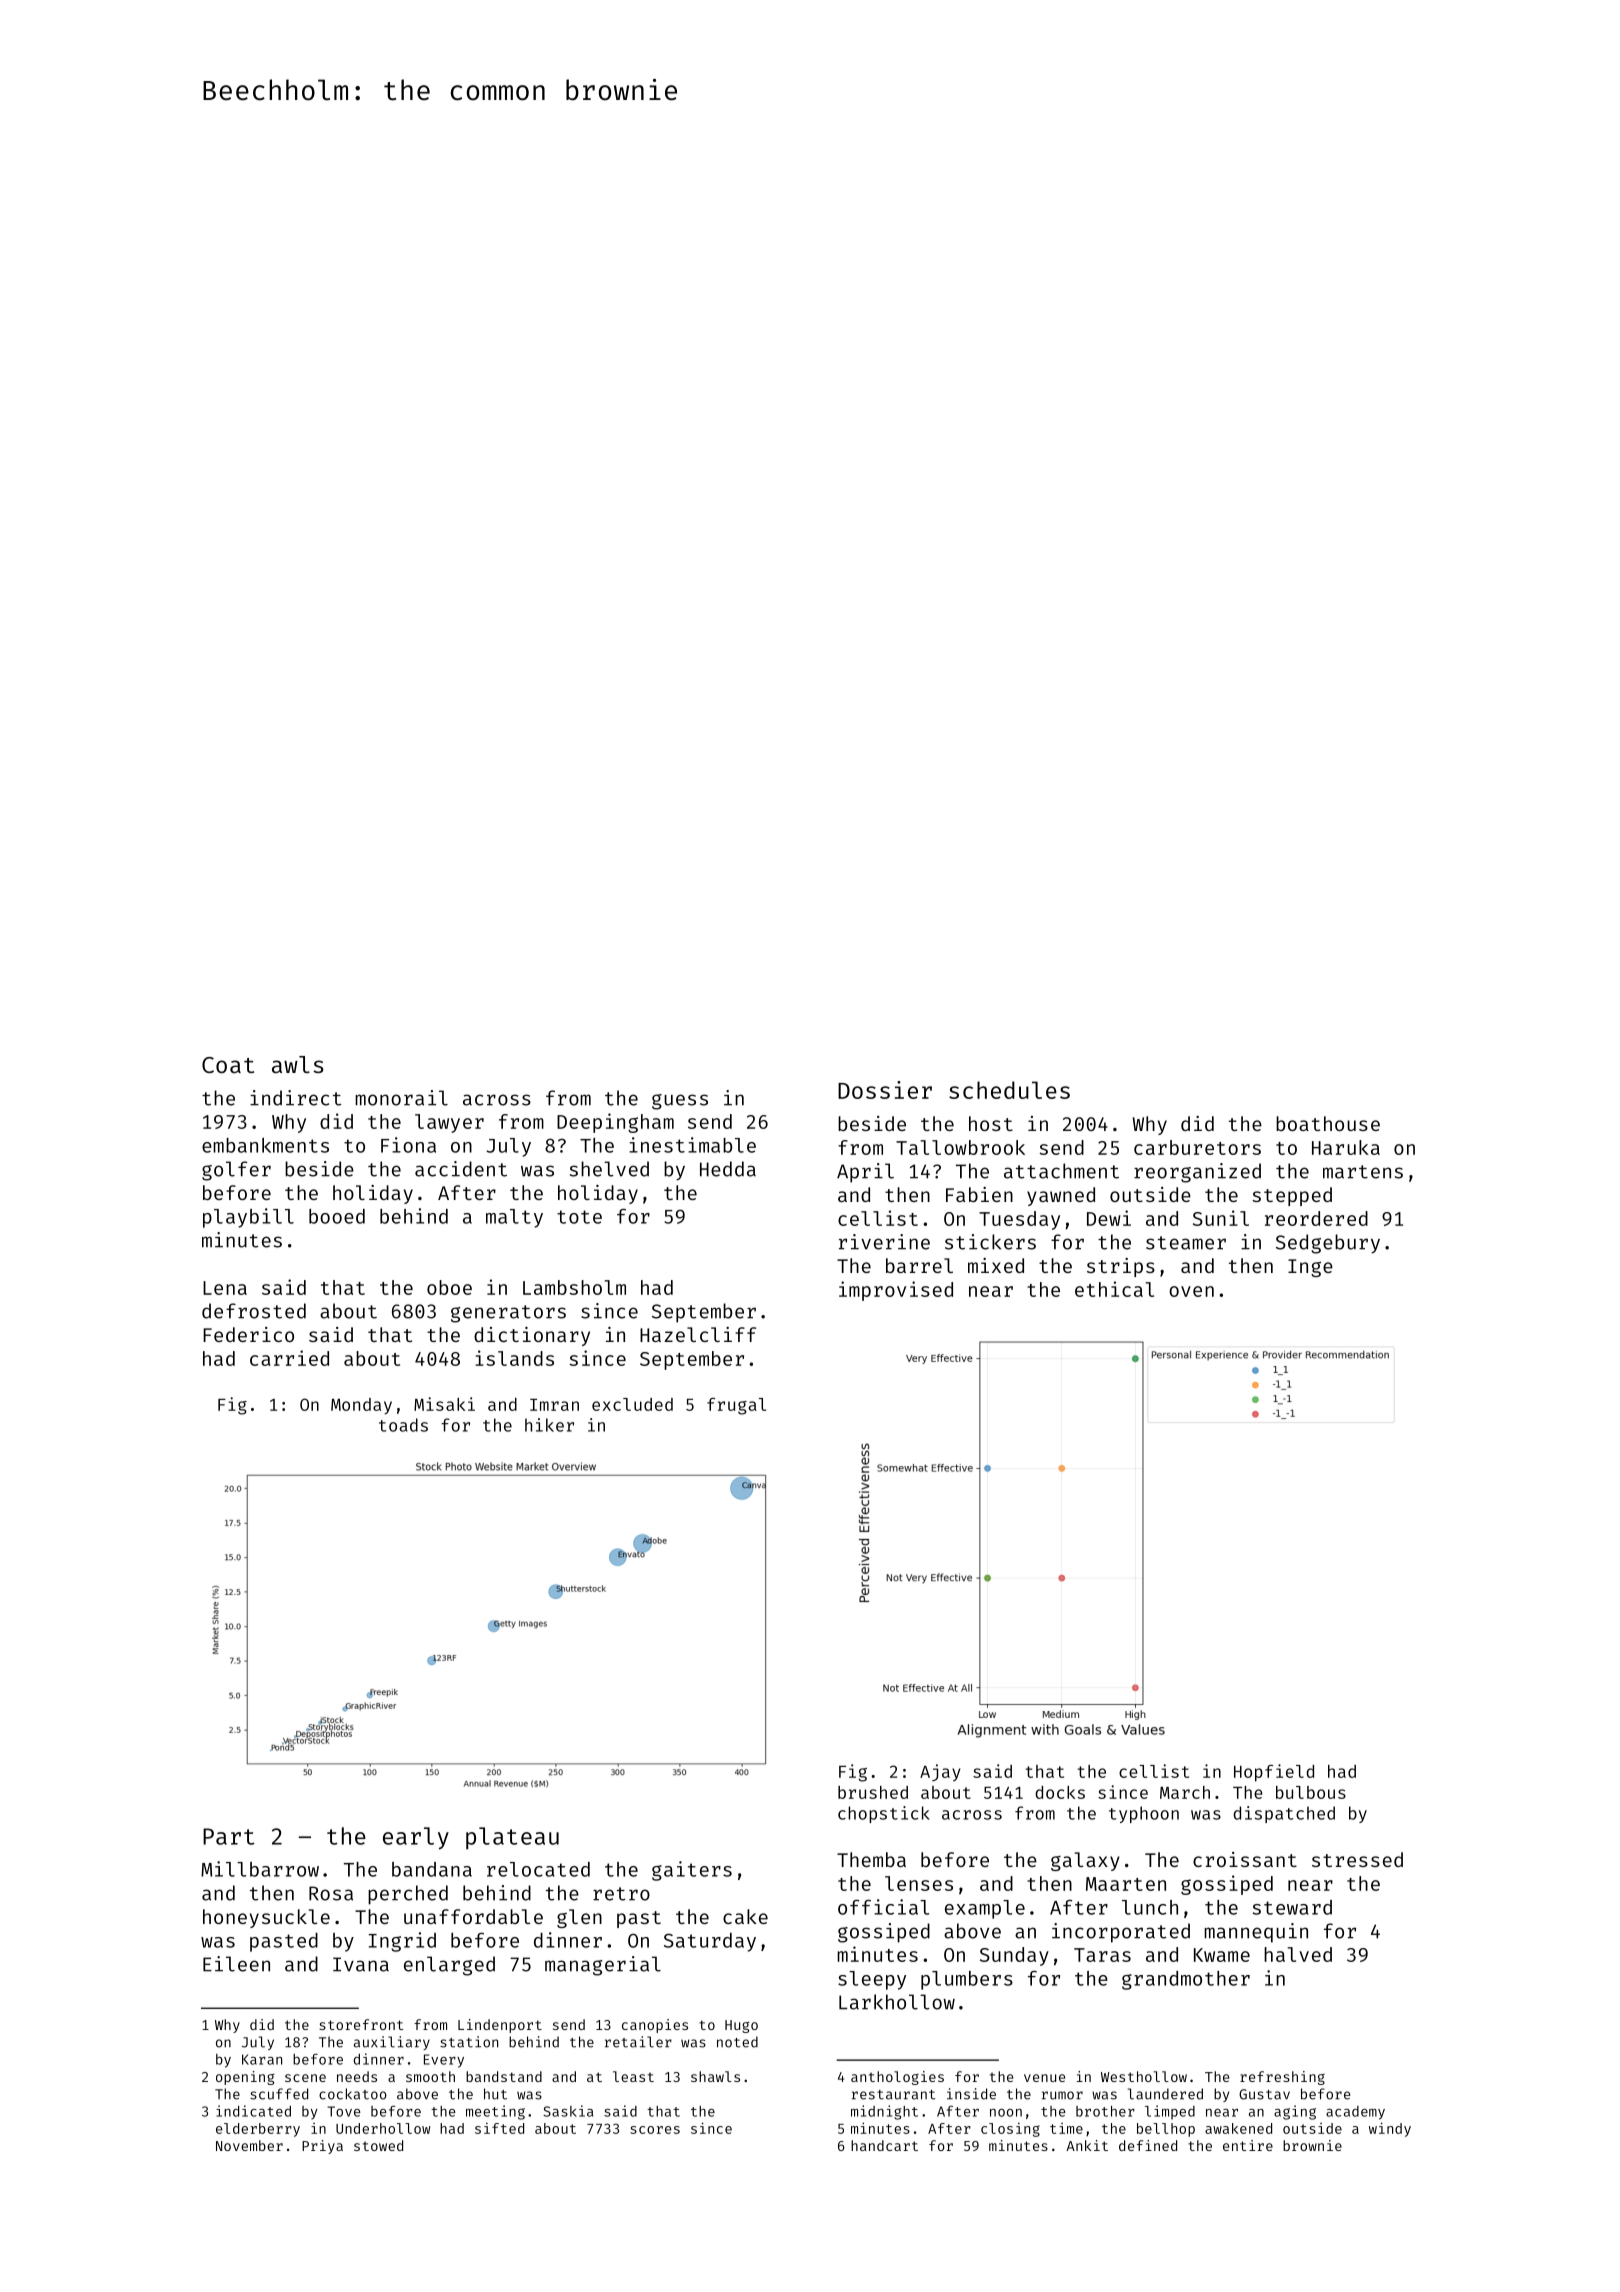  I want to click on entire, so click(1248, 2145).
